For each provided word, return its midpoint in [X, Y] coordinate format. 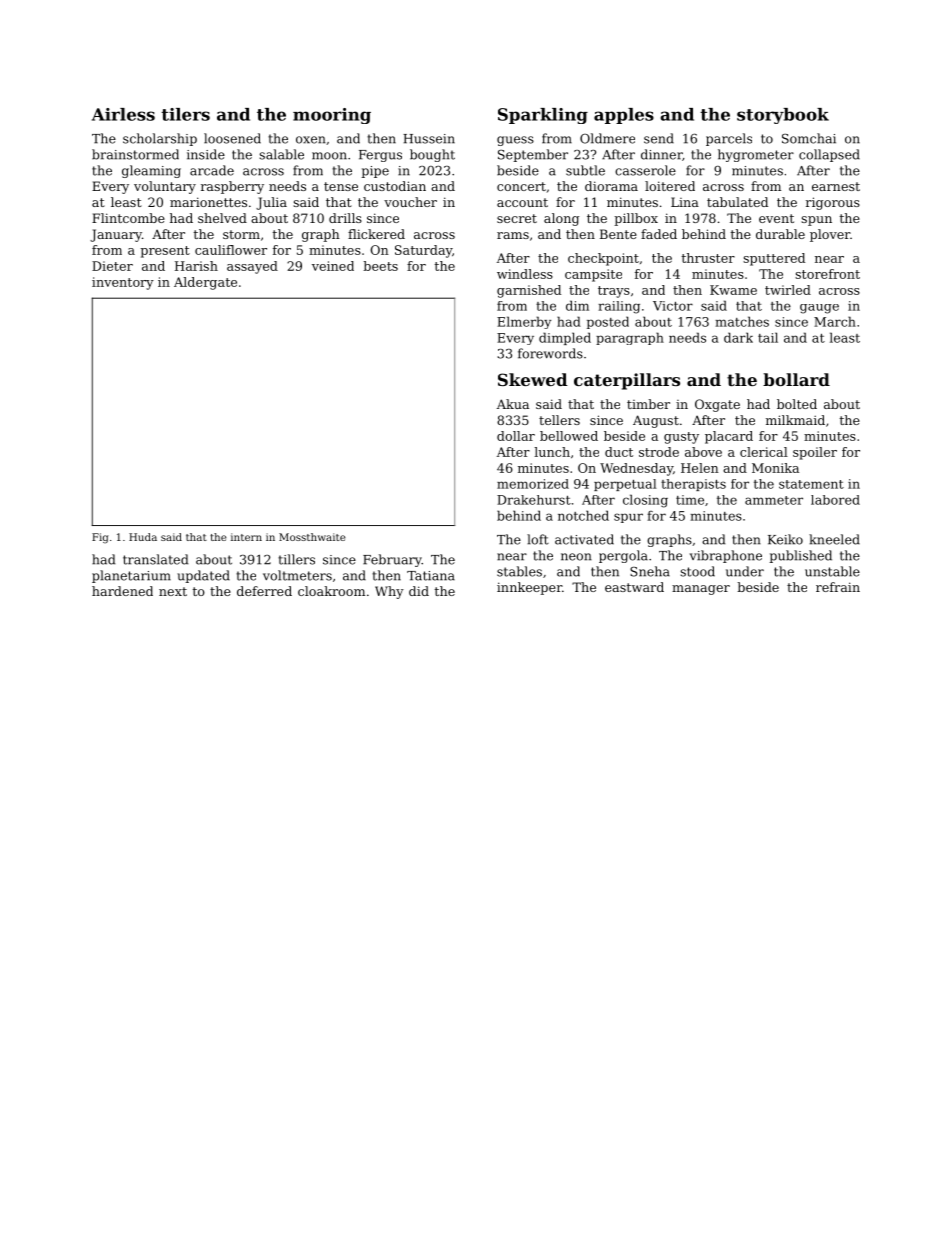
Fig [100, 538]
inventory [123, 283]
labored [835, 500]
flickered [376, 234]
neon [576, 557]
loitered [670, 186]
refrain [838, 587]
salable [281, 154]
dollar [516, 436]
